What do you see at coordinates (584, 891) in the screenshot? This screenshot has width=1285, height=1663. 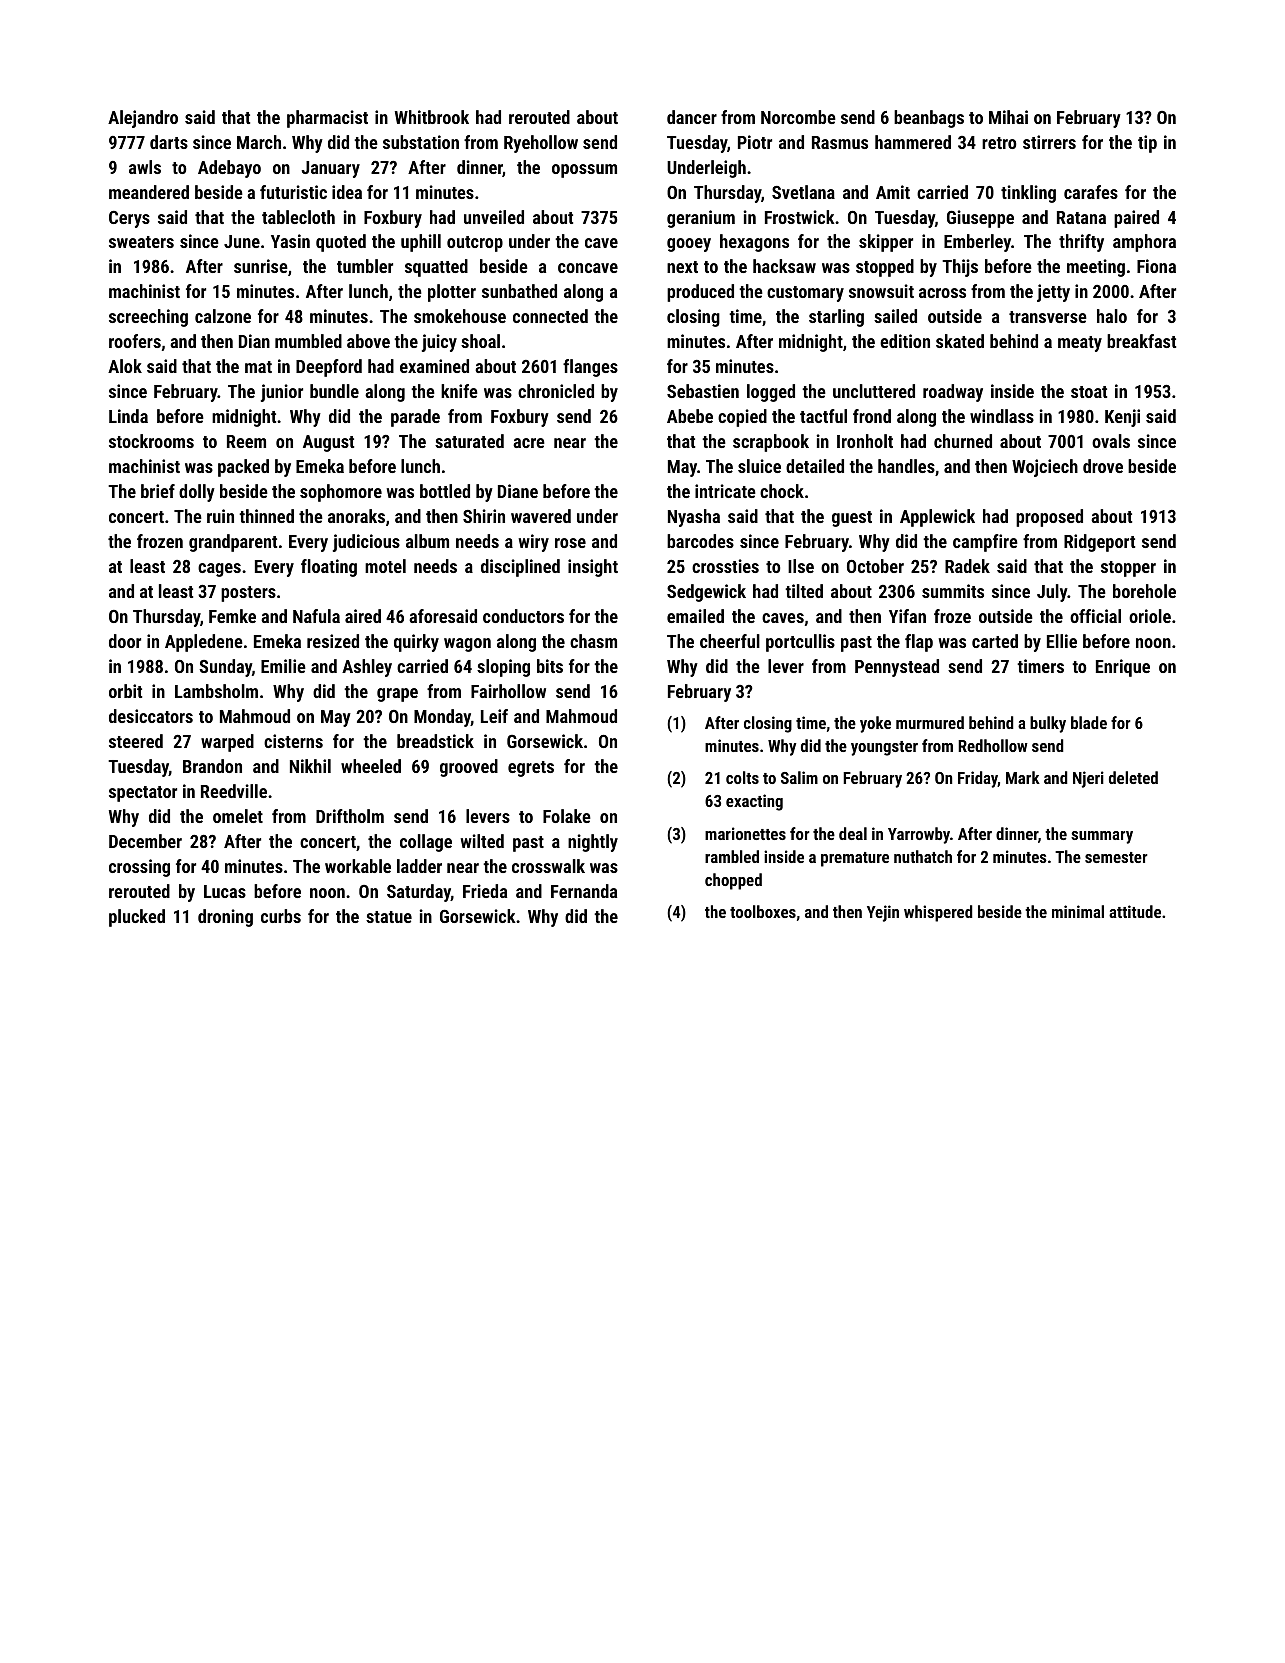 I see `Fernanda` at bounding box center [584, 891].
